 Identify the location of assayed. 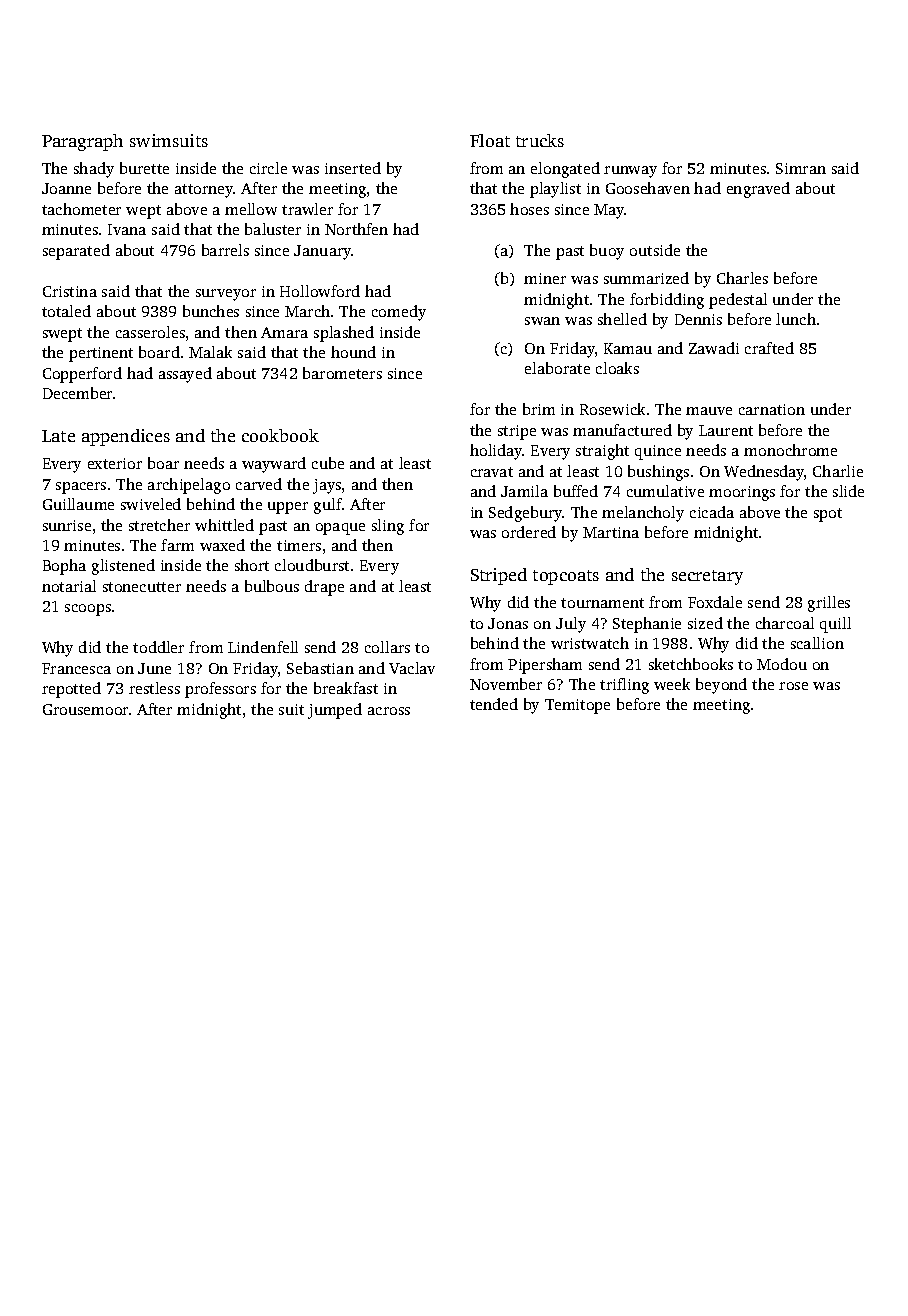
(185, 375).
